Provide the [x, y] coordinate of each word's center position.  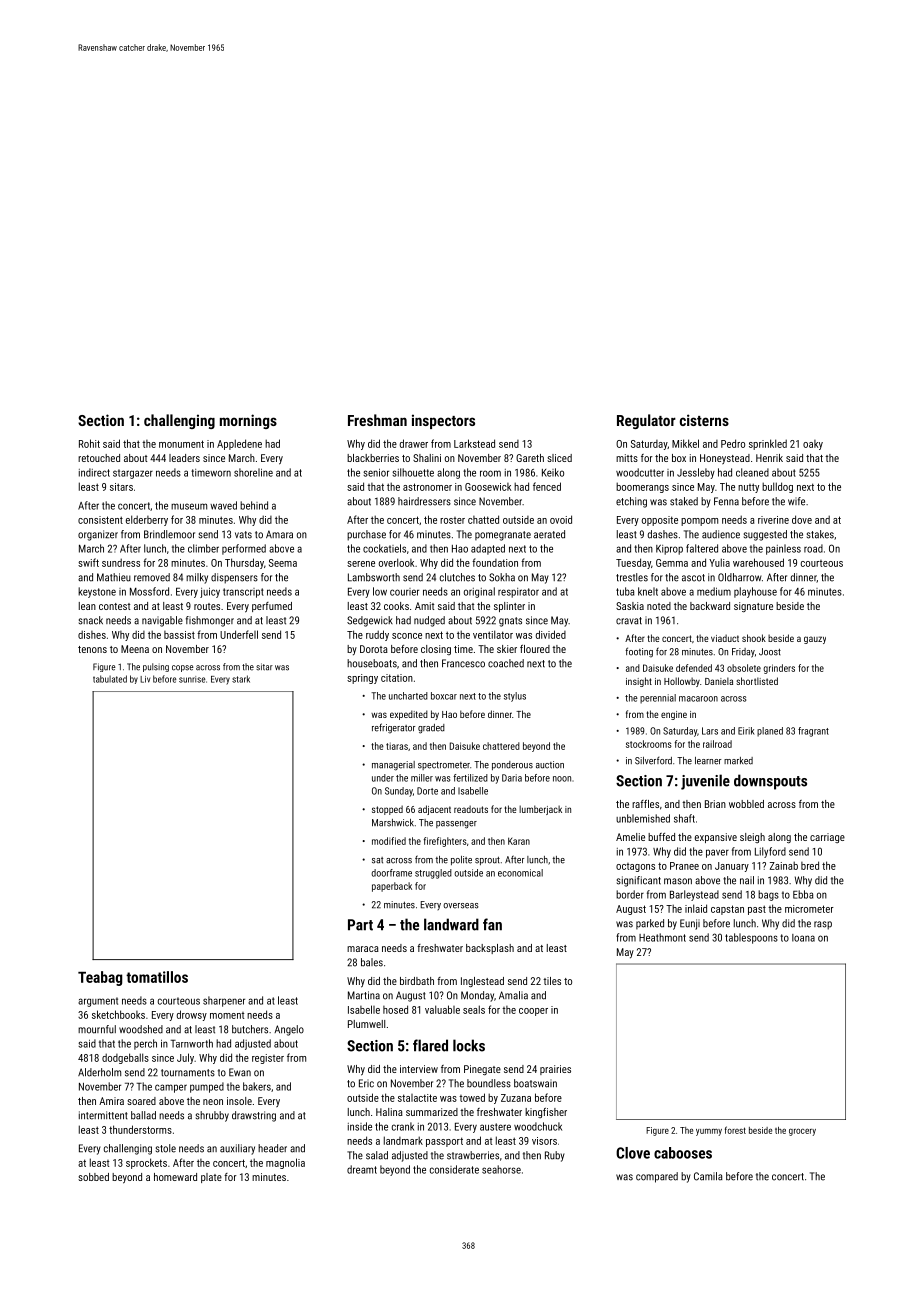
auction [550, 765]
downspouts [770, 782]
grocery [802, 1132]
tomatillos [157, 977]
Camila [708, 1176]
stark [241, 679]
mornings [248, 421]
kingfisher [546, 1113]
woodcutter [640, 472]
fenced [547, 486]
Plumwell [366, 1024]
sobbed [93, 1177]
